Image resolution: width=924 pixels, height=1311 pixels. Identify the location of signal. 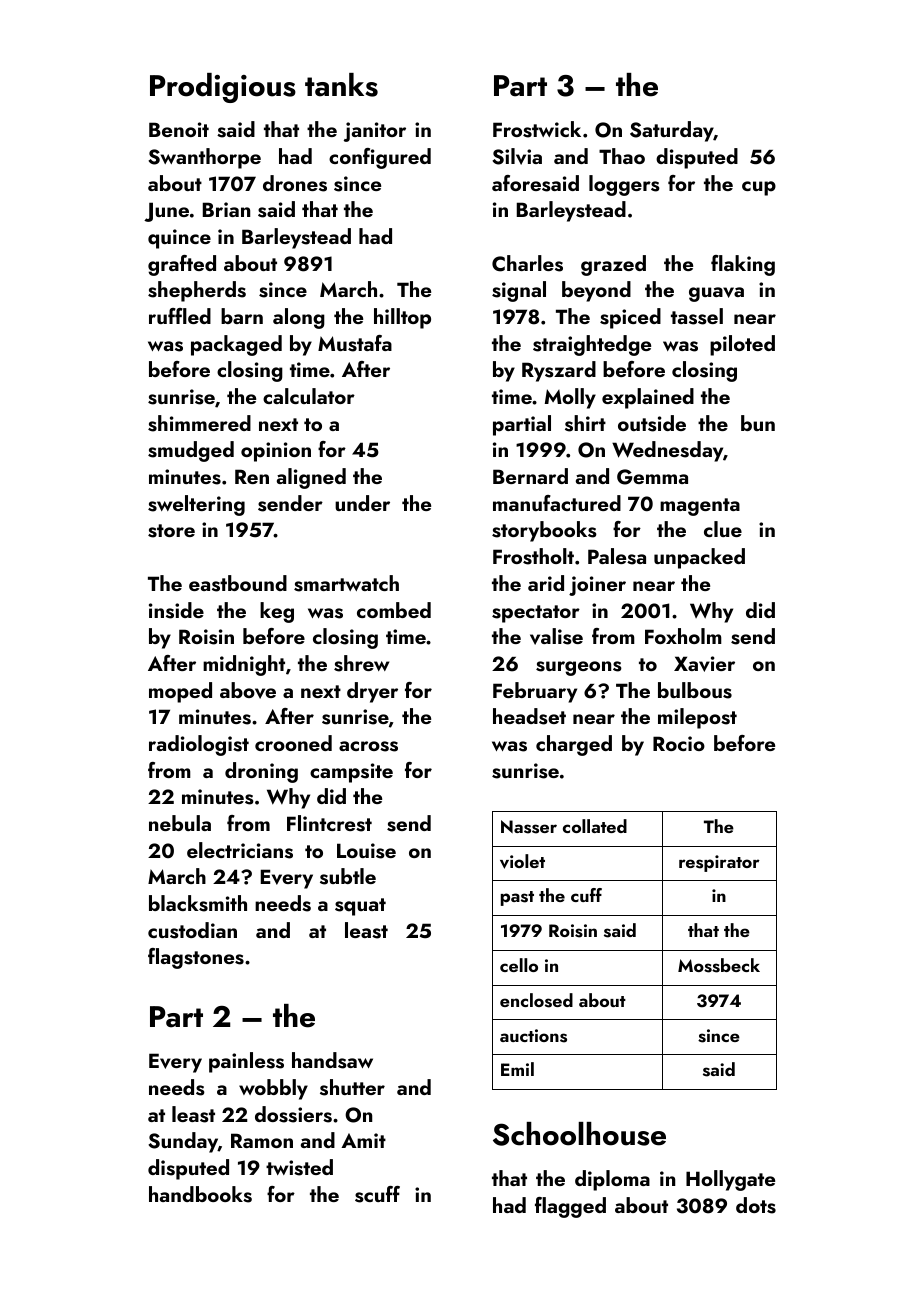
(519, 291).
